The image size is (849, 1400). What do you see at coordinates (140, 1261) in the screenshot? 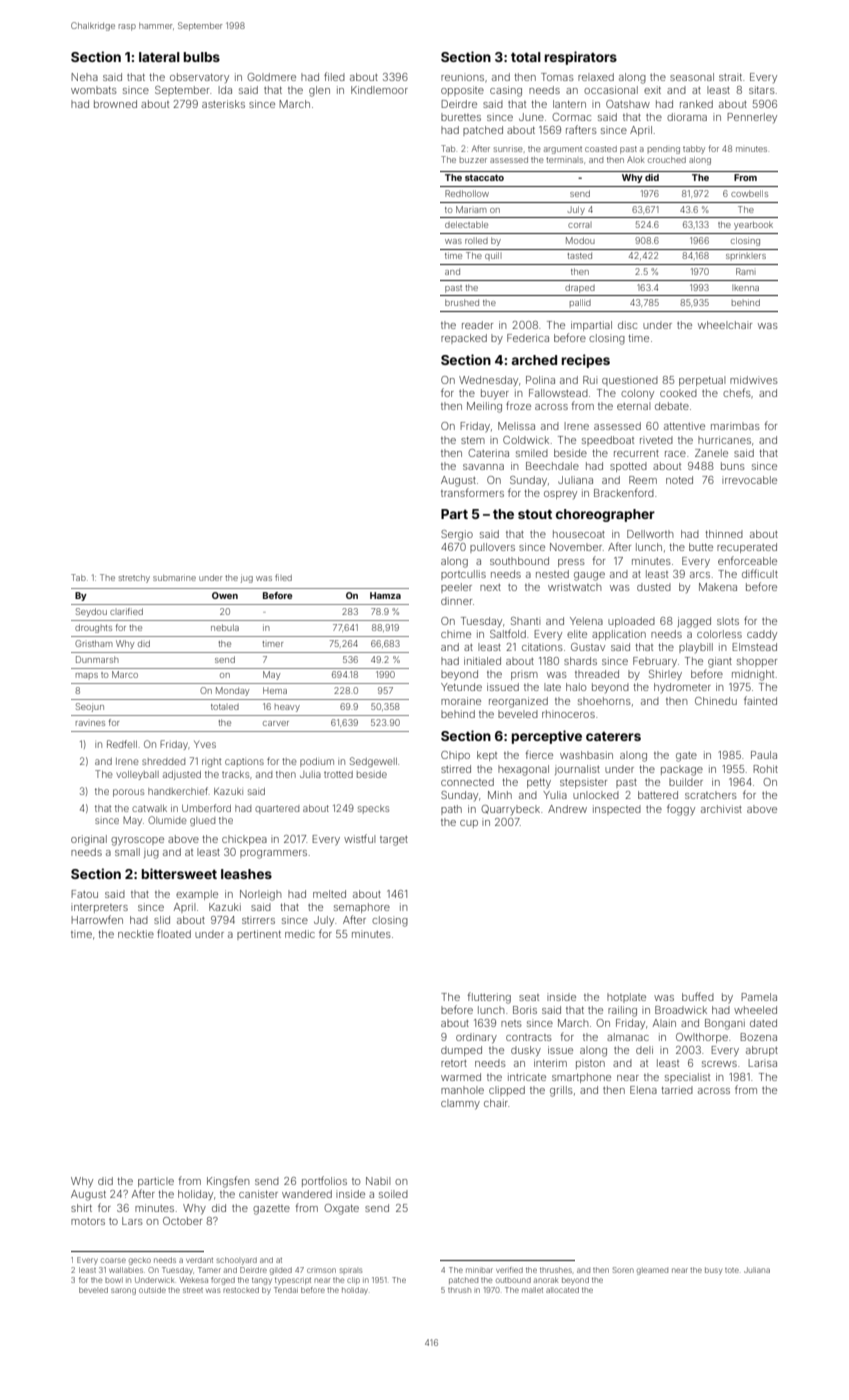
I see `gecko` at bounding box center [140, 1261].
